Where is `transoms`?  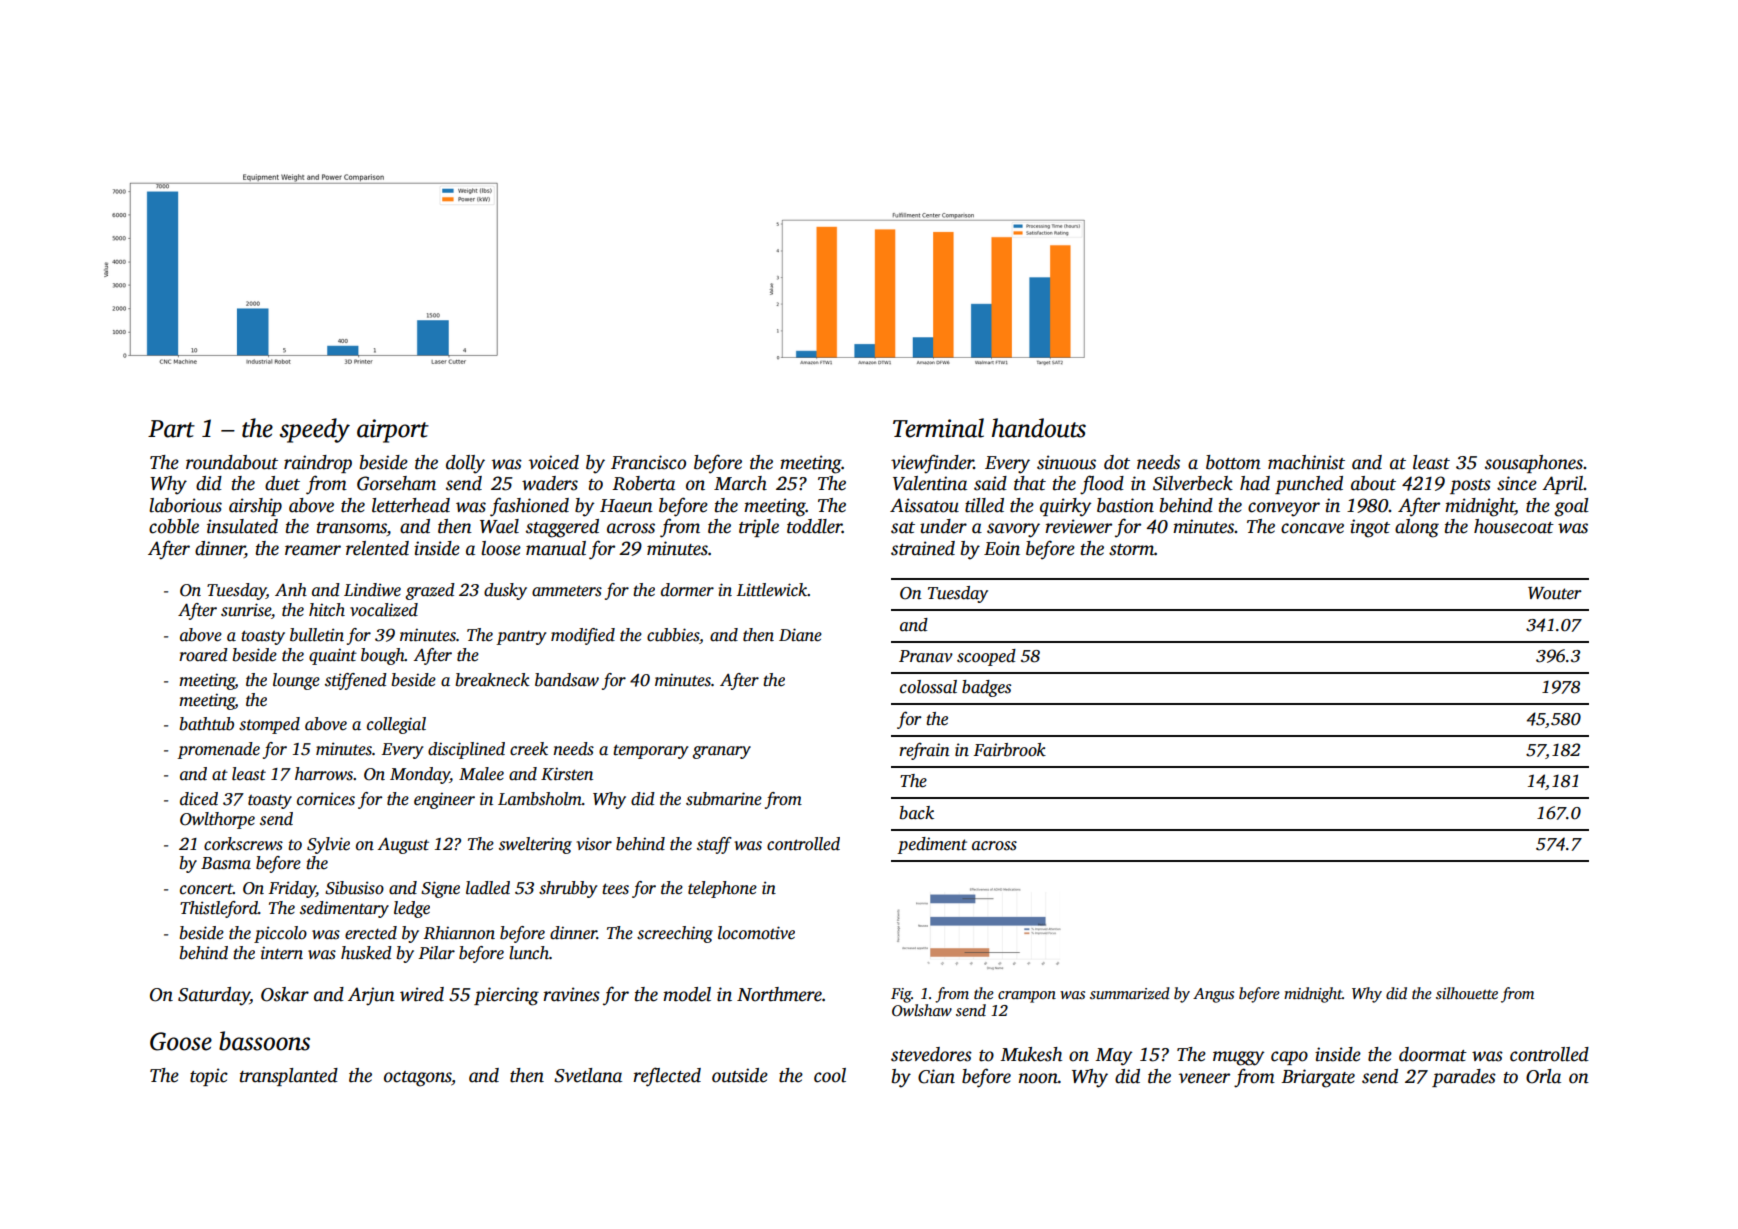 transoms is located at coordinates (352, 529).
